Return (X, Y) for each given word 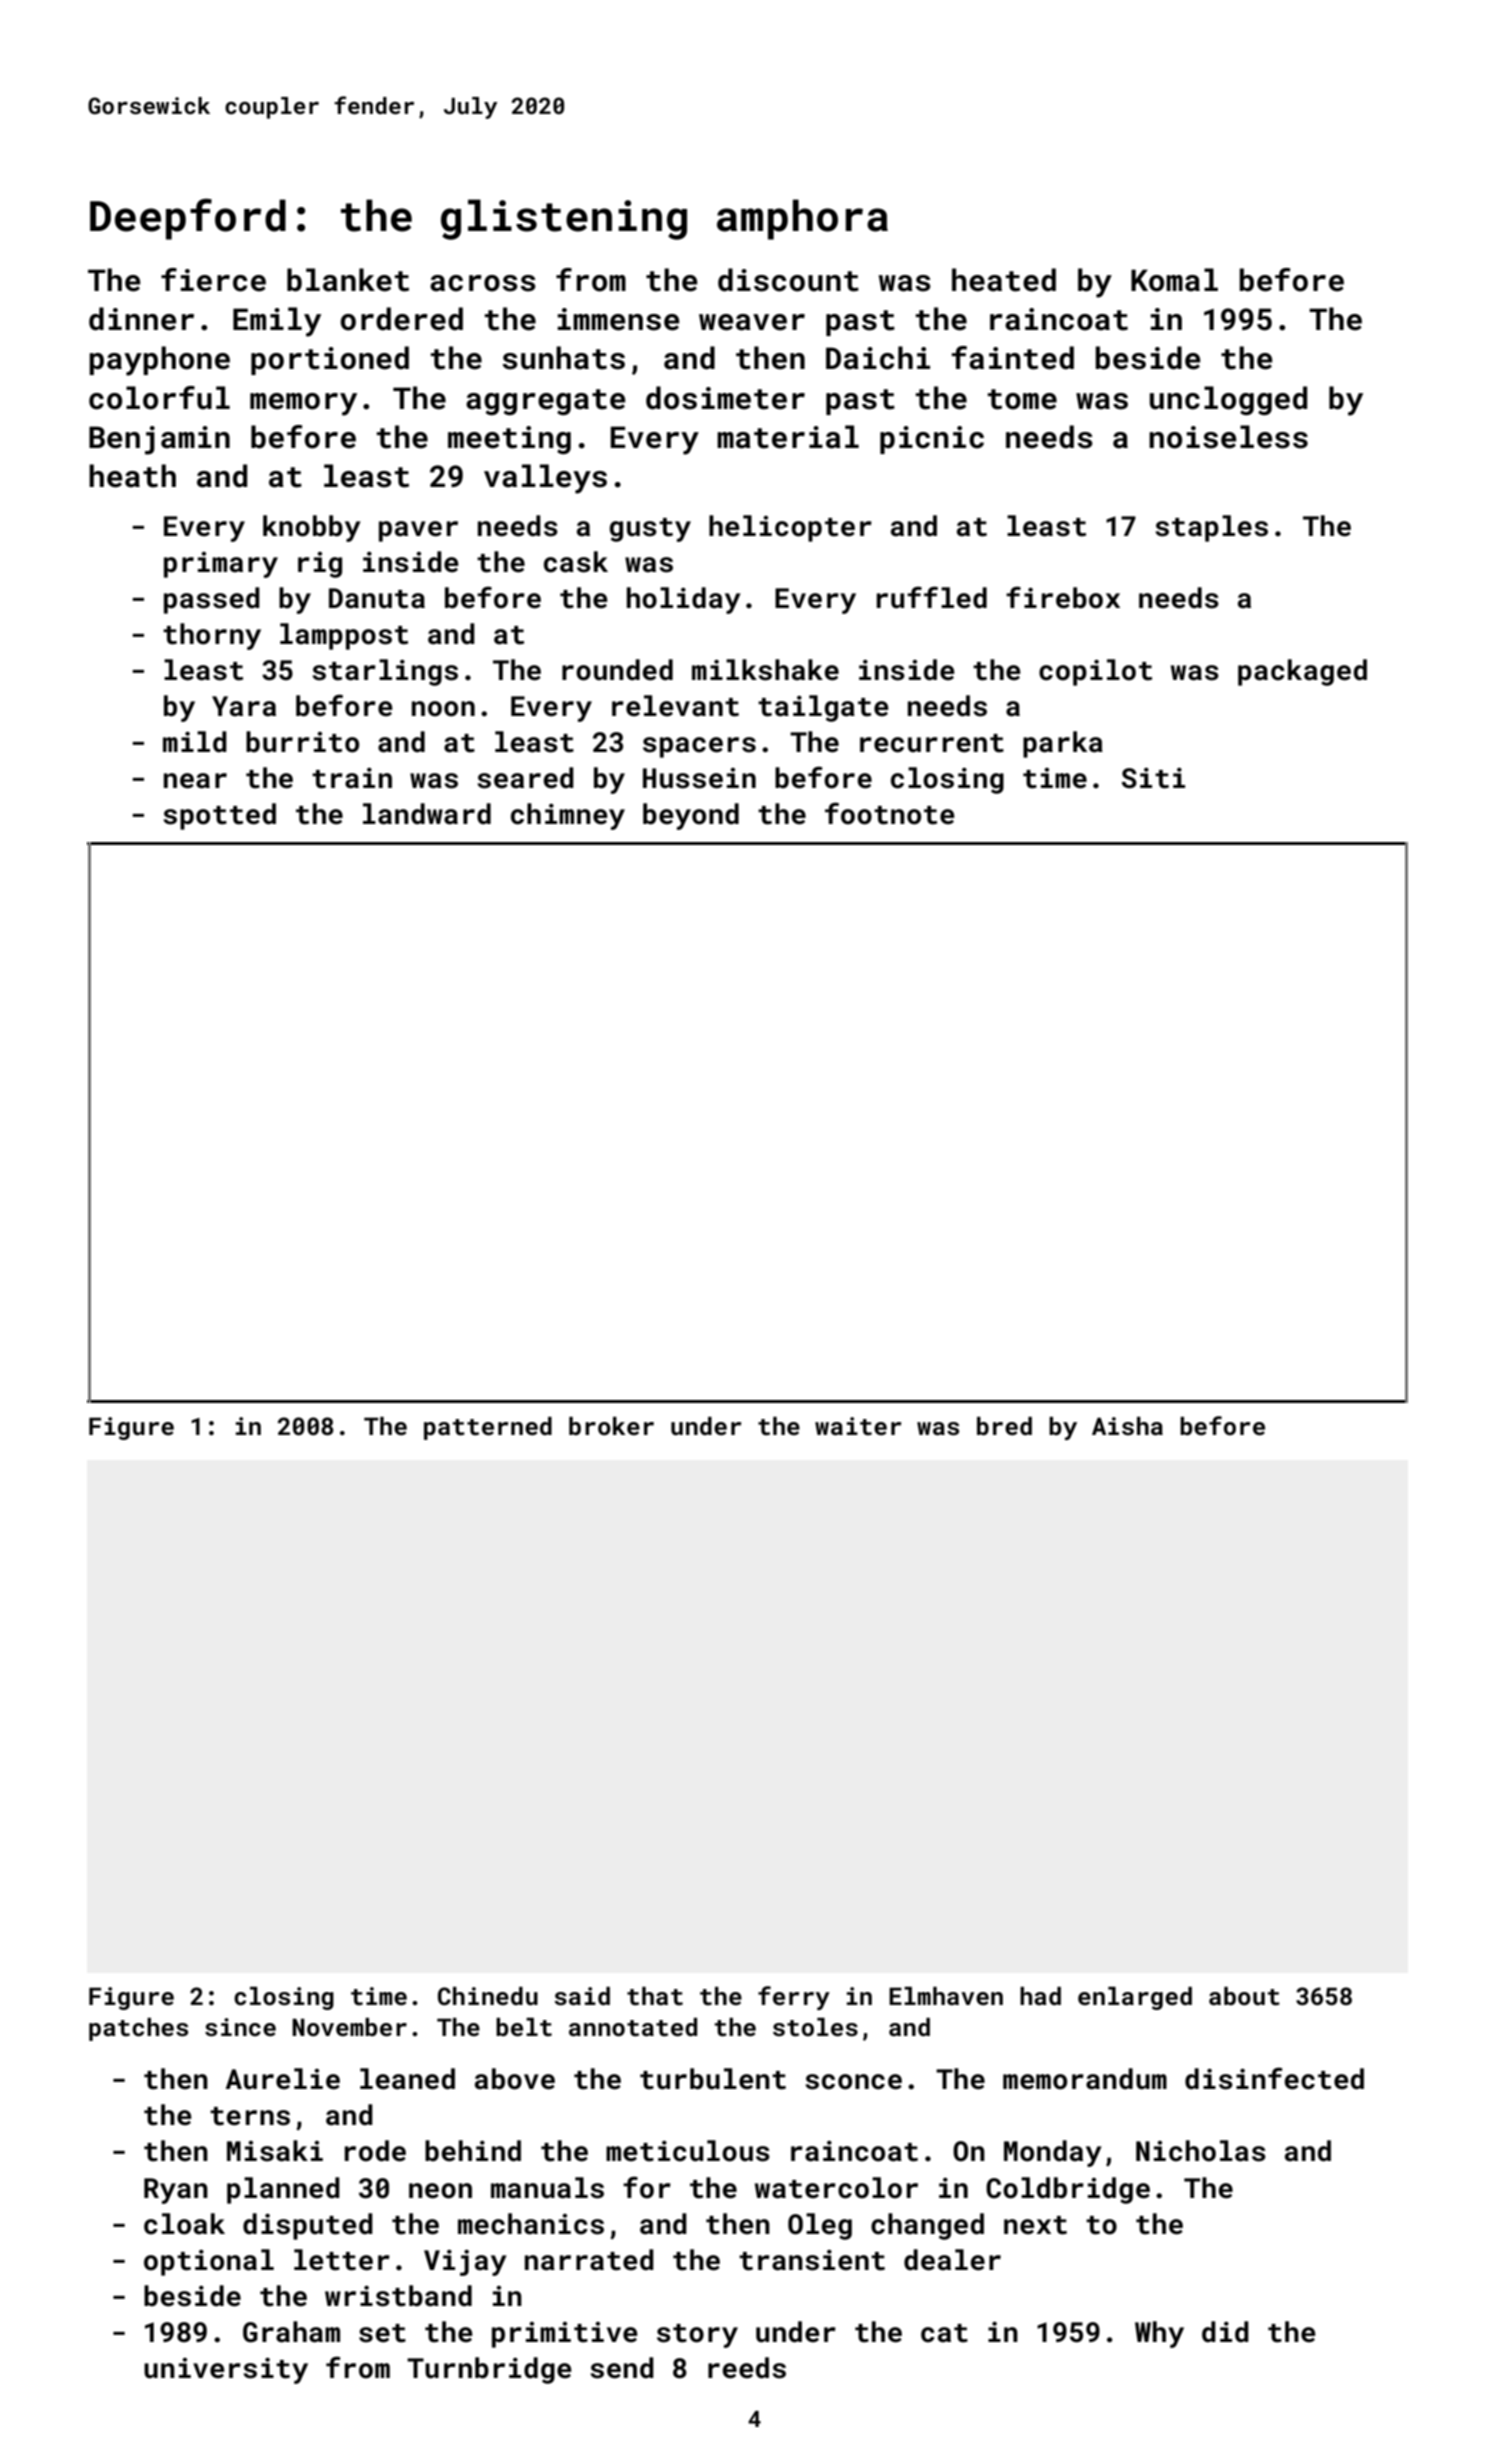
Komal (1174, 280)
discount (788, 280)
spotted (219, 816)
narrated (589, 2260)
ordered (402, 319)
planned (283, 2190)
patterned (488, 1428)
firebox (1063, 597)
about (1244, 1996)
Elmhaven (946, 1996)
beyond (691, 816)
